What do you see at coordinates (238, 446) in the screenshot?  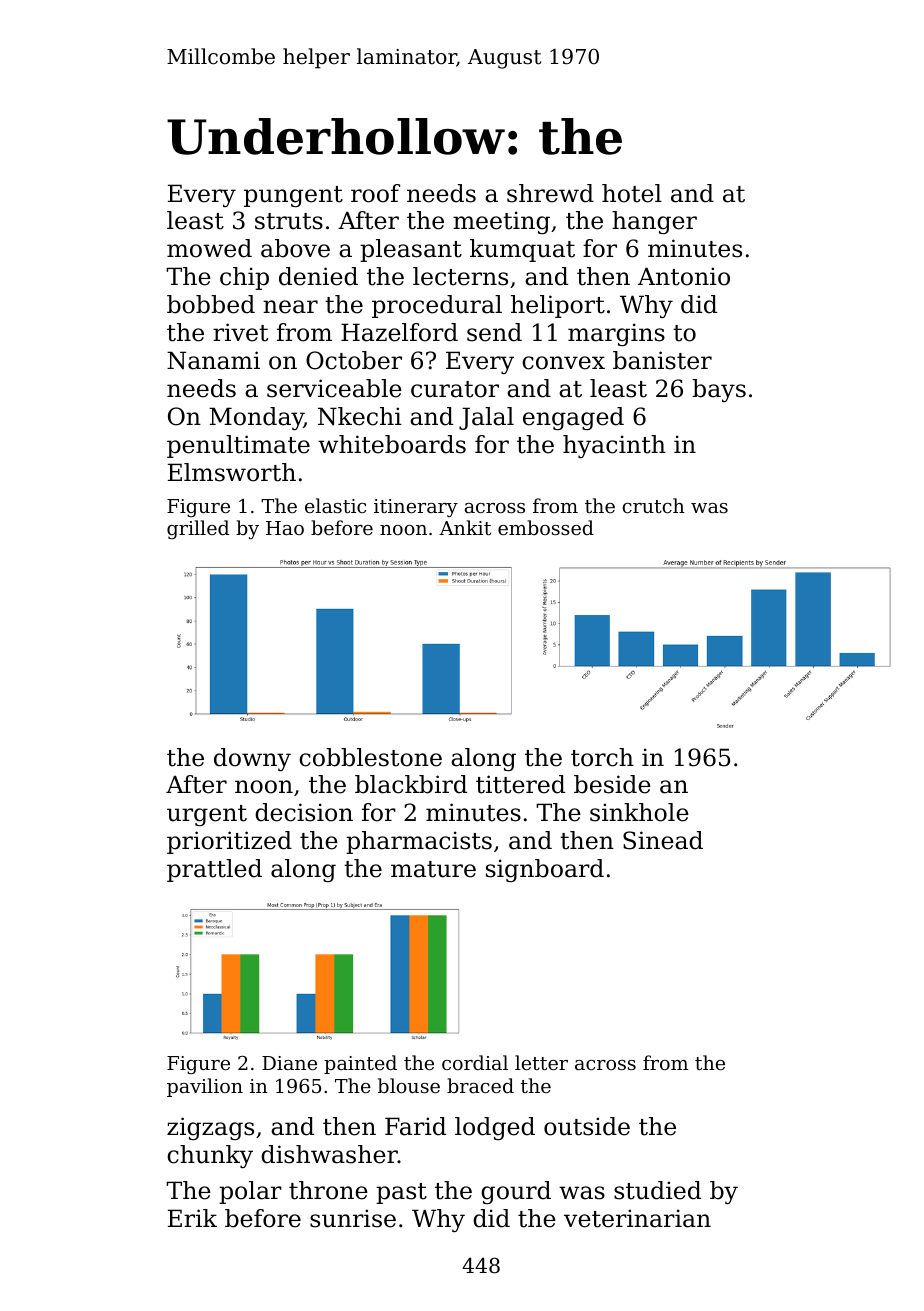 I see `penultimate` at bounding box center [238, 446].
